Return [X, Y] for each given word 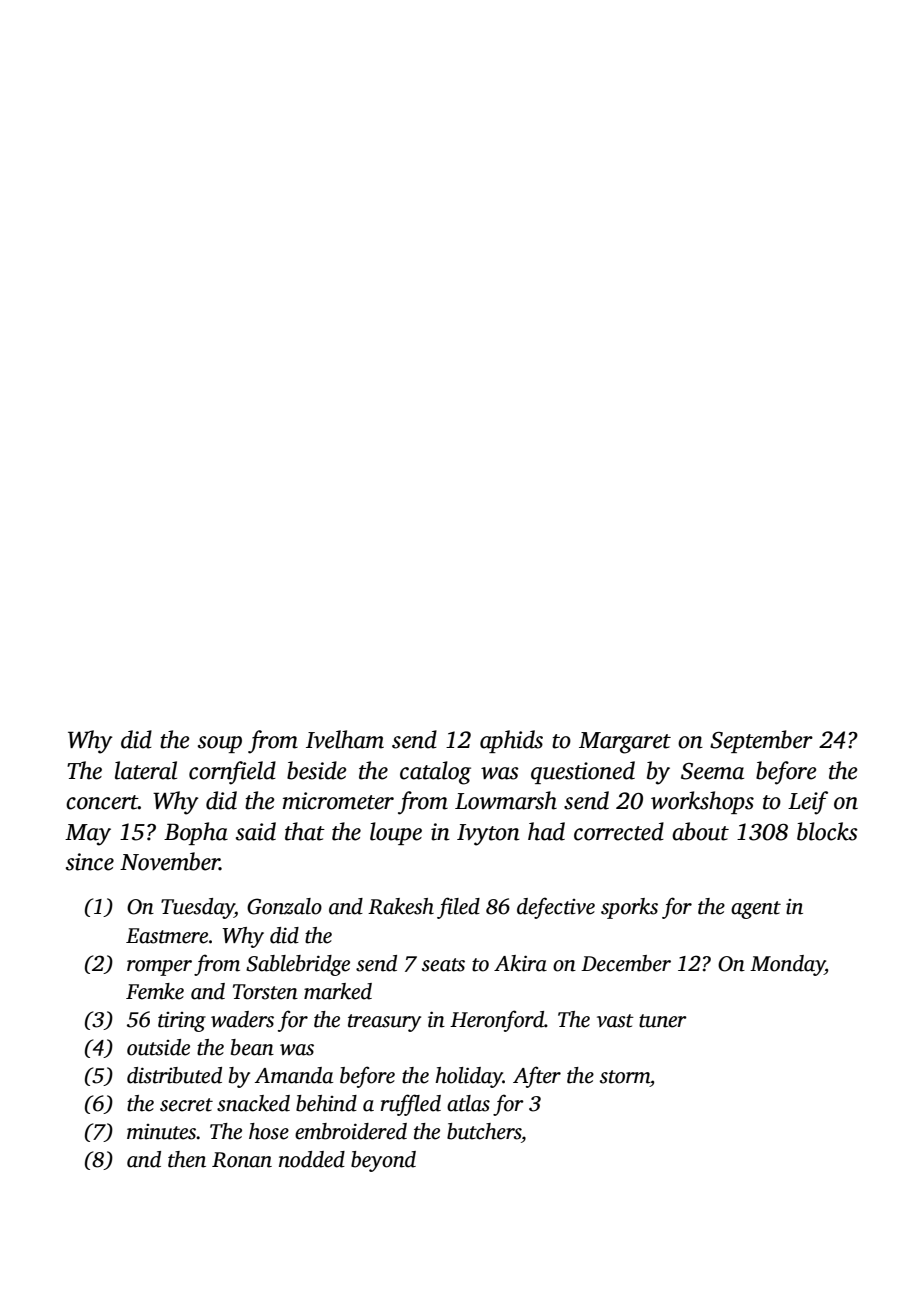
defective [556, 908]
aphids [511, 741]
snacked [253, 1103]
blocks [827, 831]
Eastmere [167, 936]
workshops [702, 802]
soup [220, 744]
